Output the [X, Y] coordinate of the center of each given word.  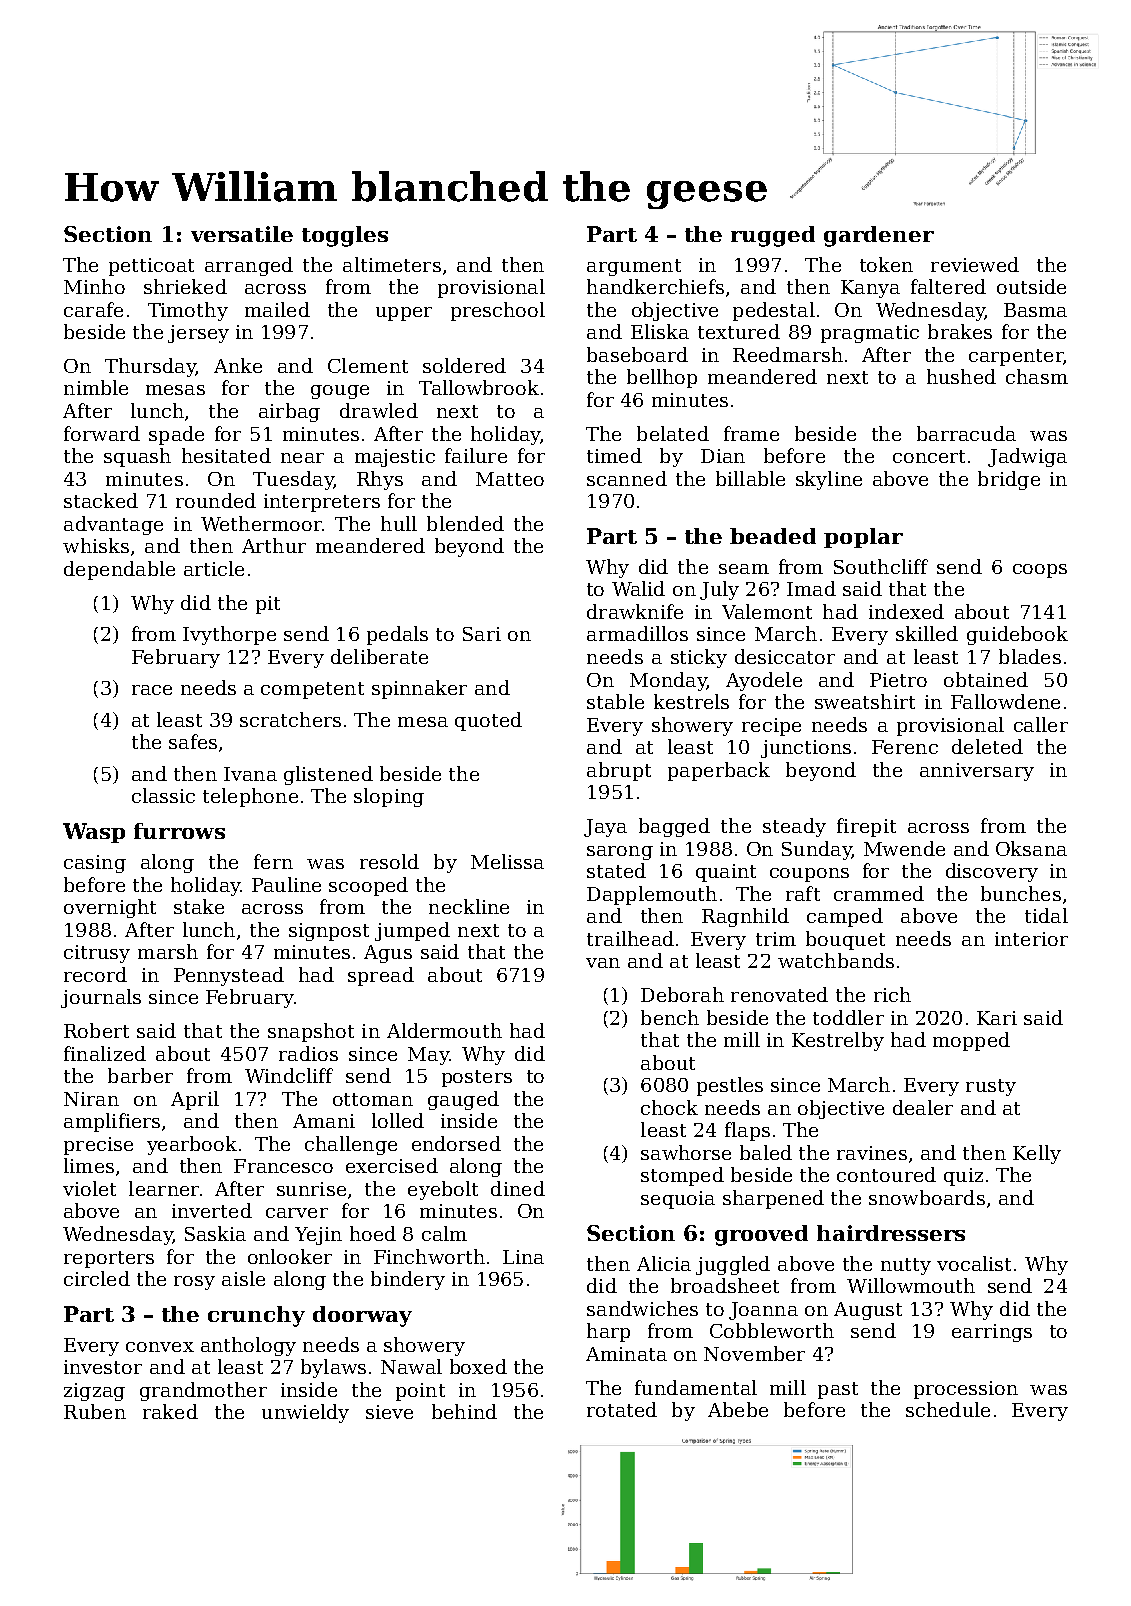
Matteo [510, 479]
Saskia [215, 1233]
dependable [119, 570]
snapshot [311, 1032]
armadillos [637, 633]
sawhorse [686, 1152]
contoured [886, 1174]
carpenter [1016, 357]
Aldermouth [444, 1030]
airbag [289, 412]
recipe [771, 727]
